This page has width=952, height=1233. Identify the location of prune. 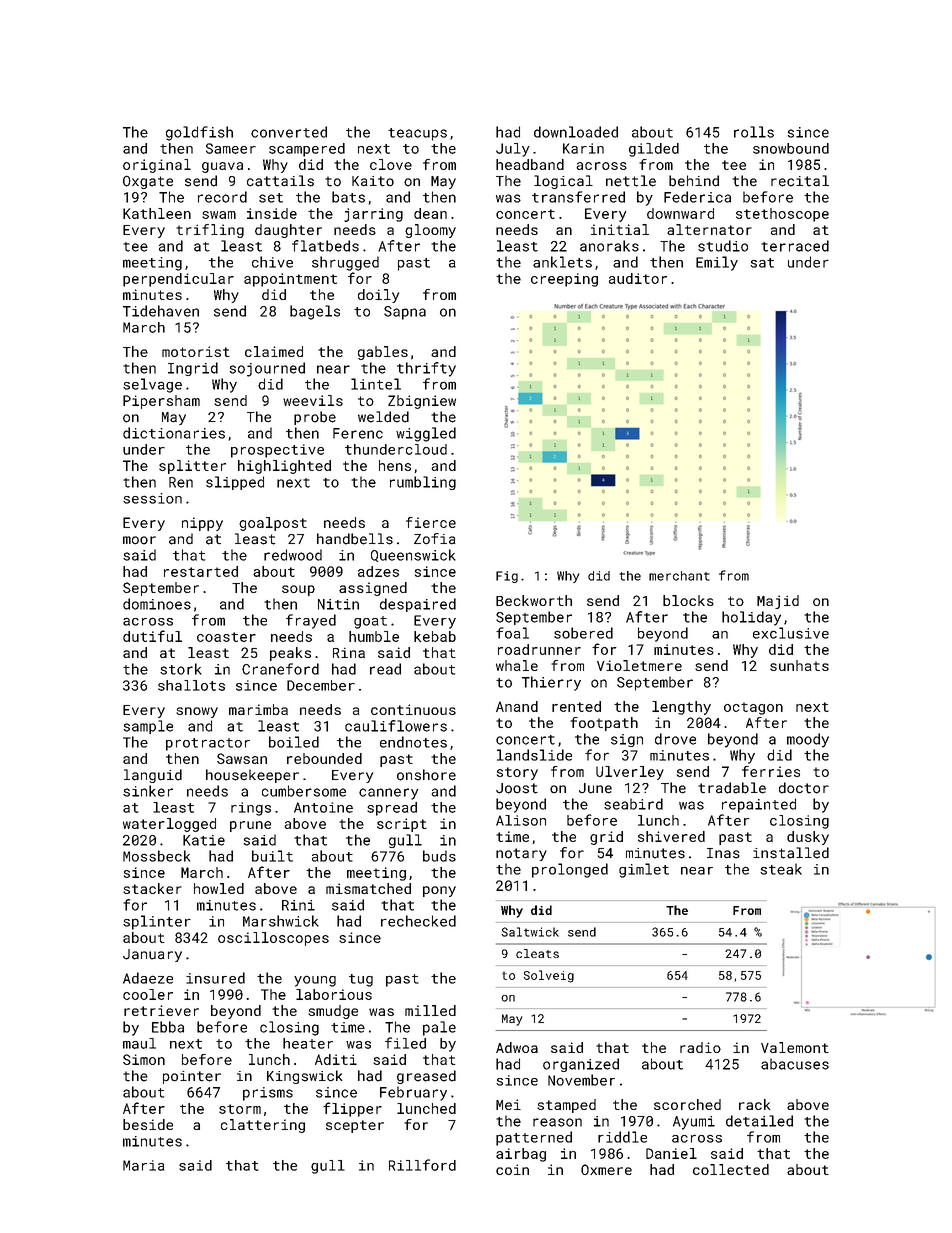
(250, 826).
